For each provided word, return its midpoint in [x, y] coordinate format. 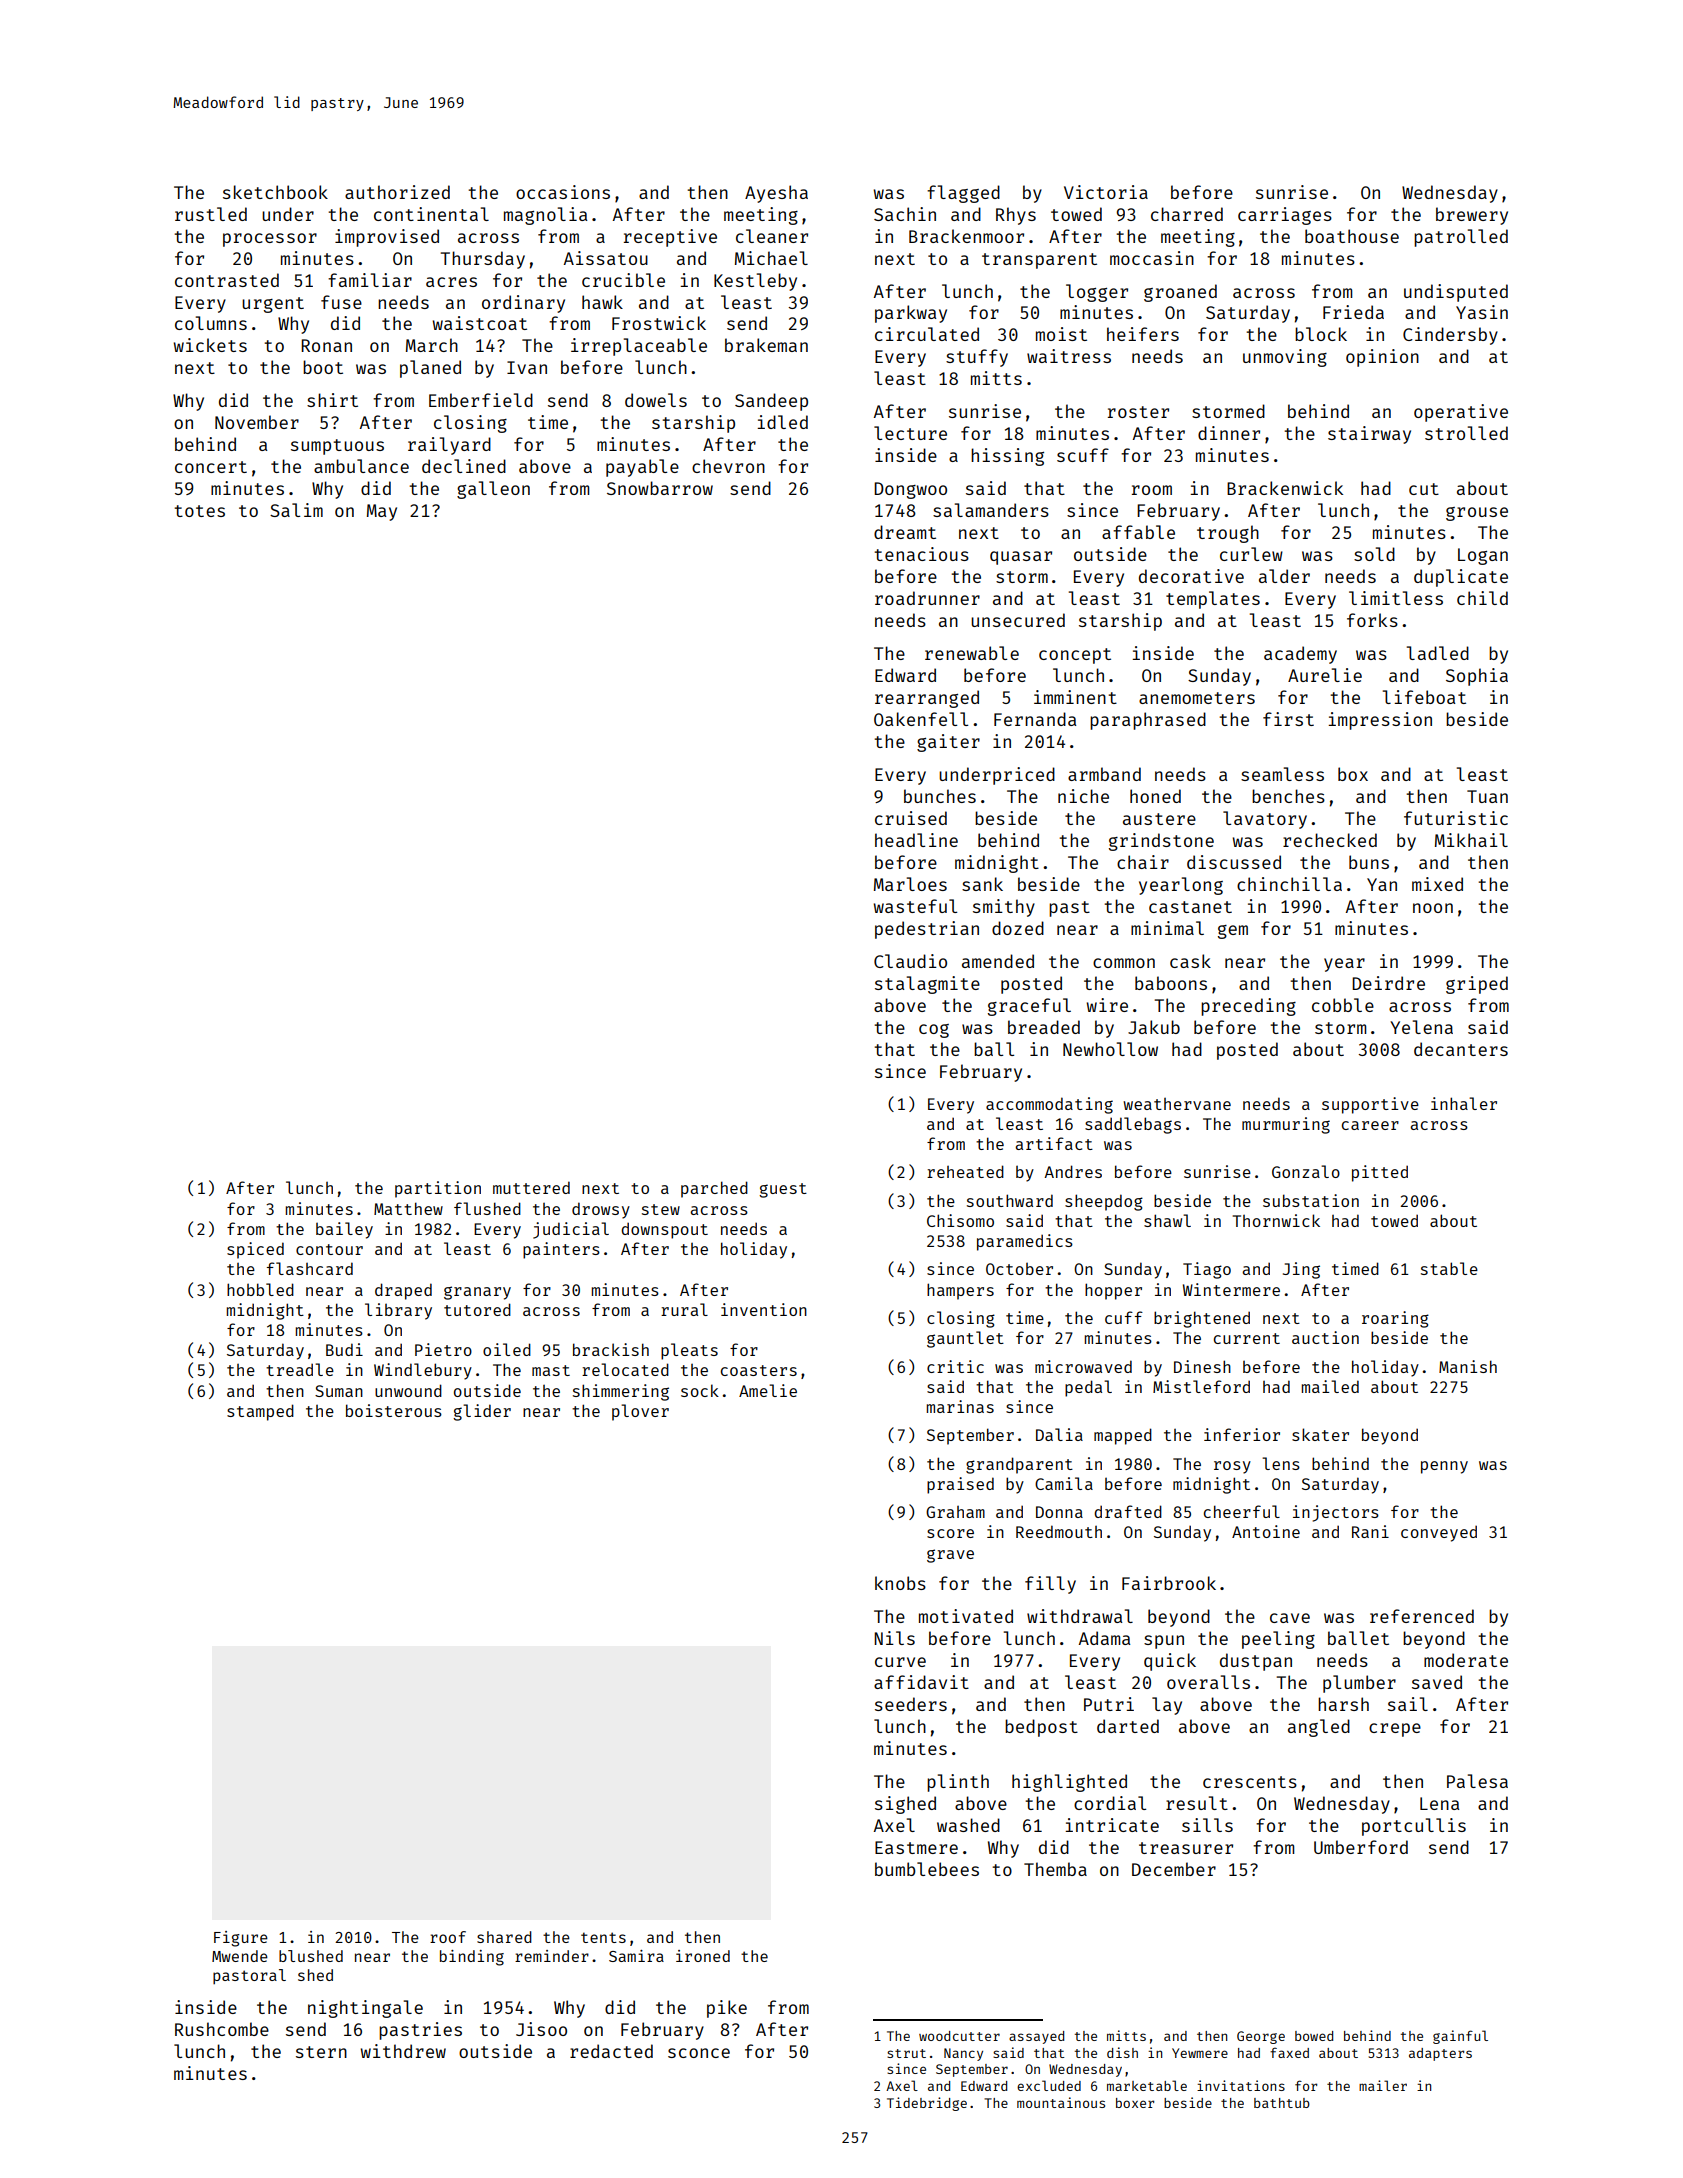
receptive [670, 238]
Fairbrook [1169, 1583]
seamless [1282, 774]
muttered [531, 1187]
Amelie [768, 1390]
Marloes [910, 884]
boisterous [394, 1410]
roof [448, 1937]
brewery [1472, 216]
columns [211, 323]
